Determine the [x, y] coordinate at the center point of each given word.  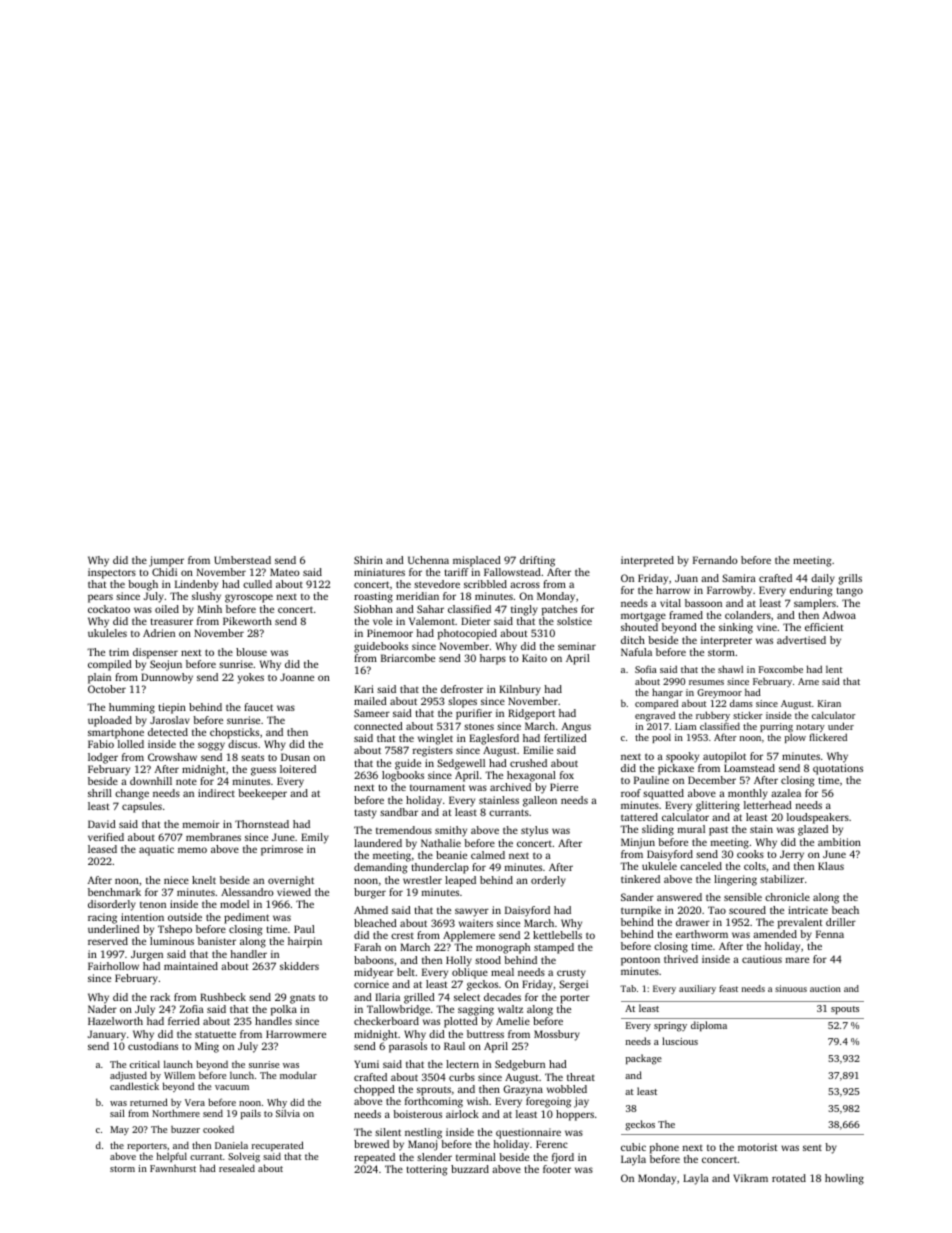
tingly [524, 610]
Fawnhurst [173, 1168]
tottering [427, 1170]
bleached [375, 923]
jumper [166, 561]
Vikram [750, 1178]
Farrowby [729, 591]
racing [102, 918]
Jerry [792, 855]
